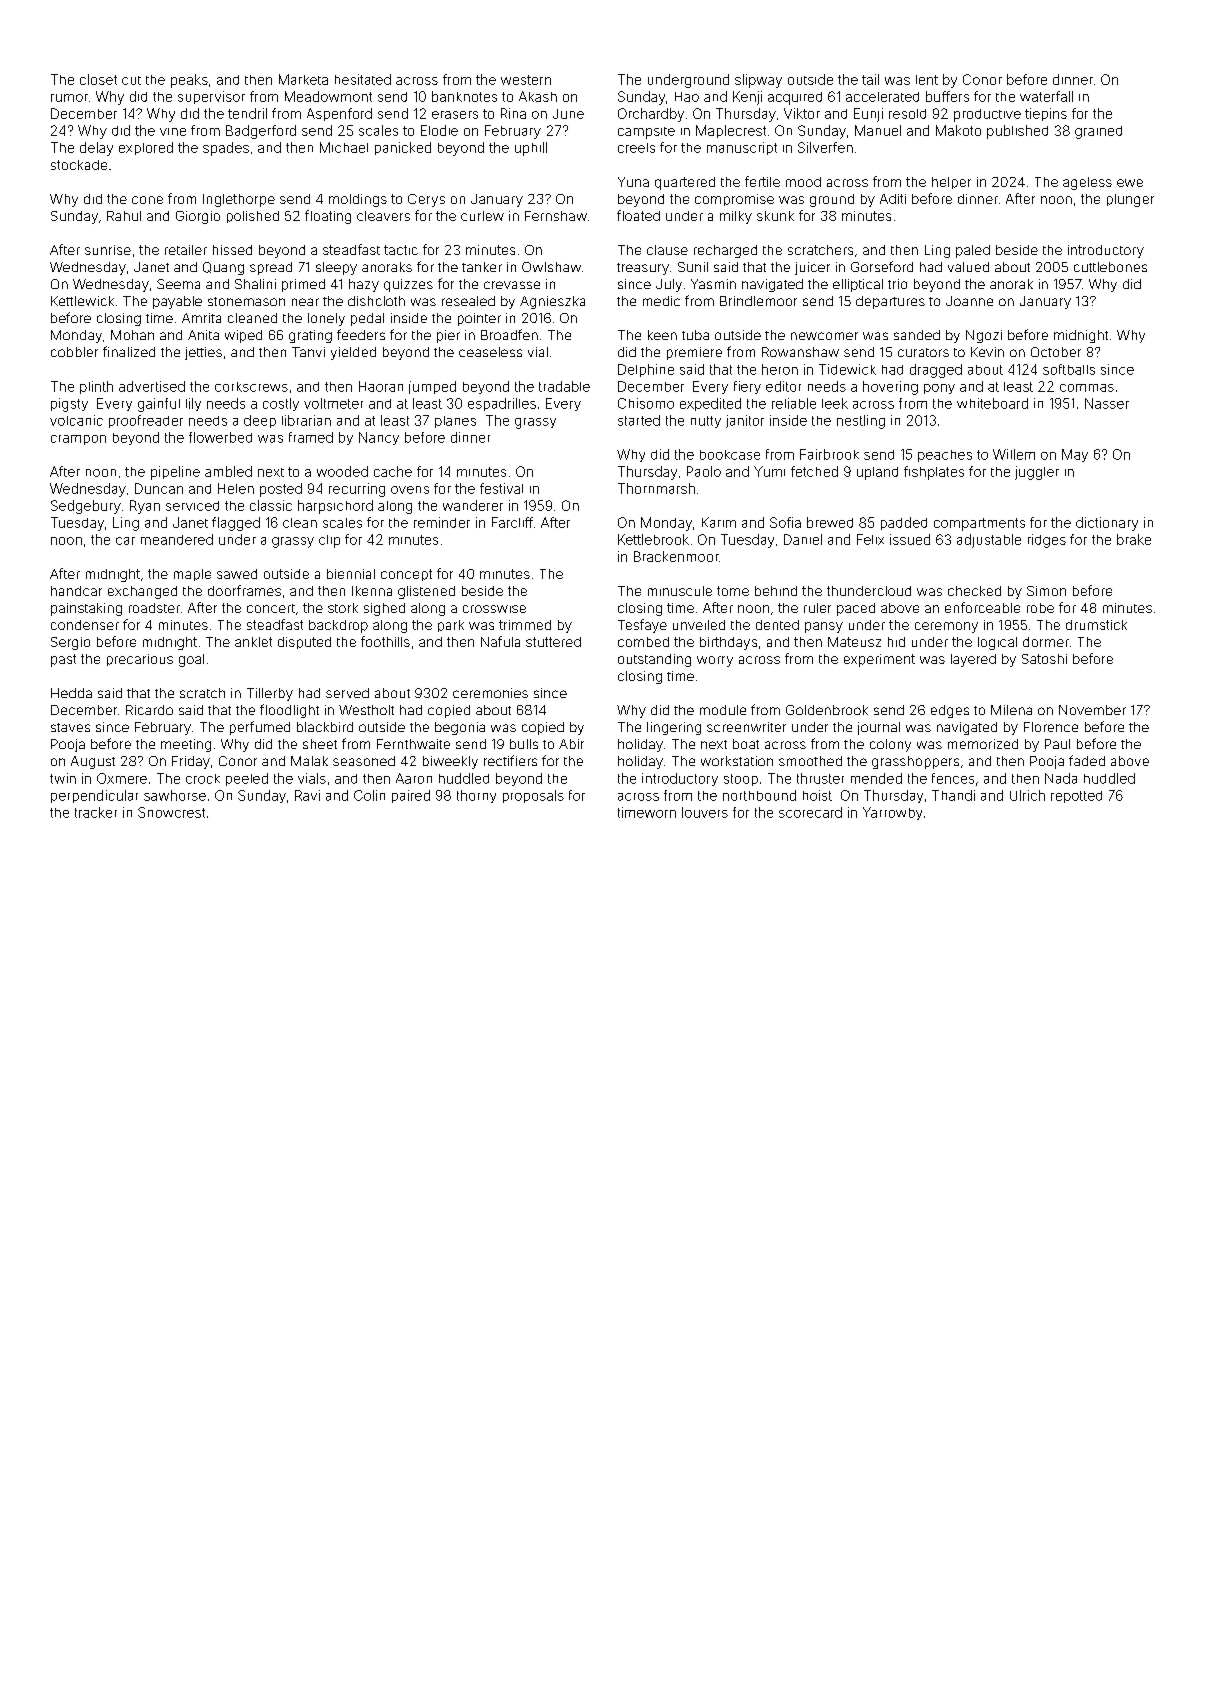  I want to click on started, so click(639, 420).
